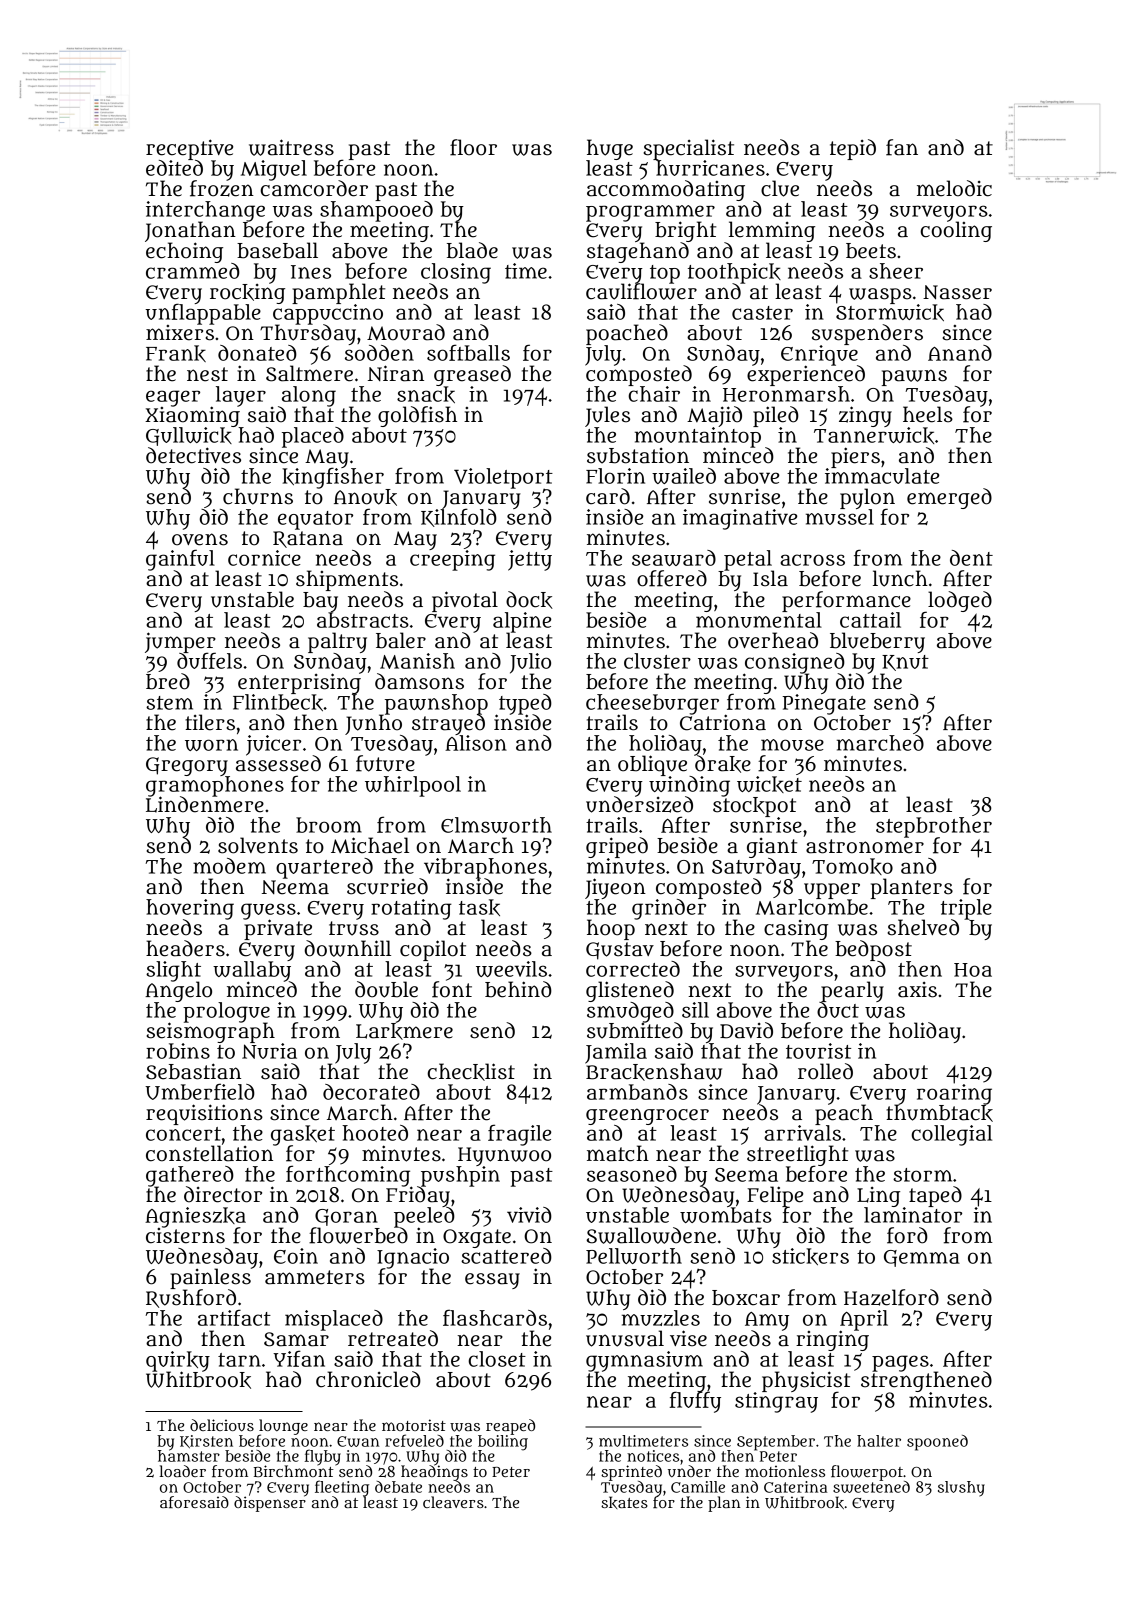  I want to click on ammeters, so click(315, 1277).
